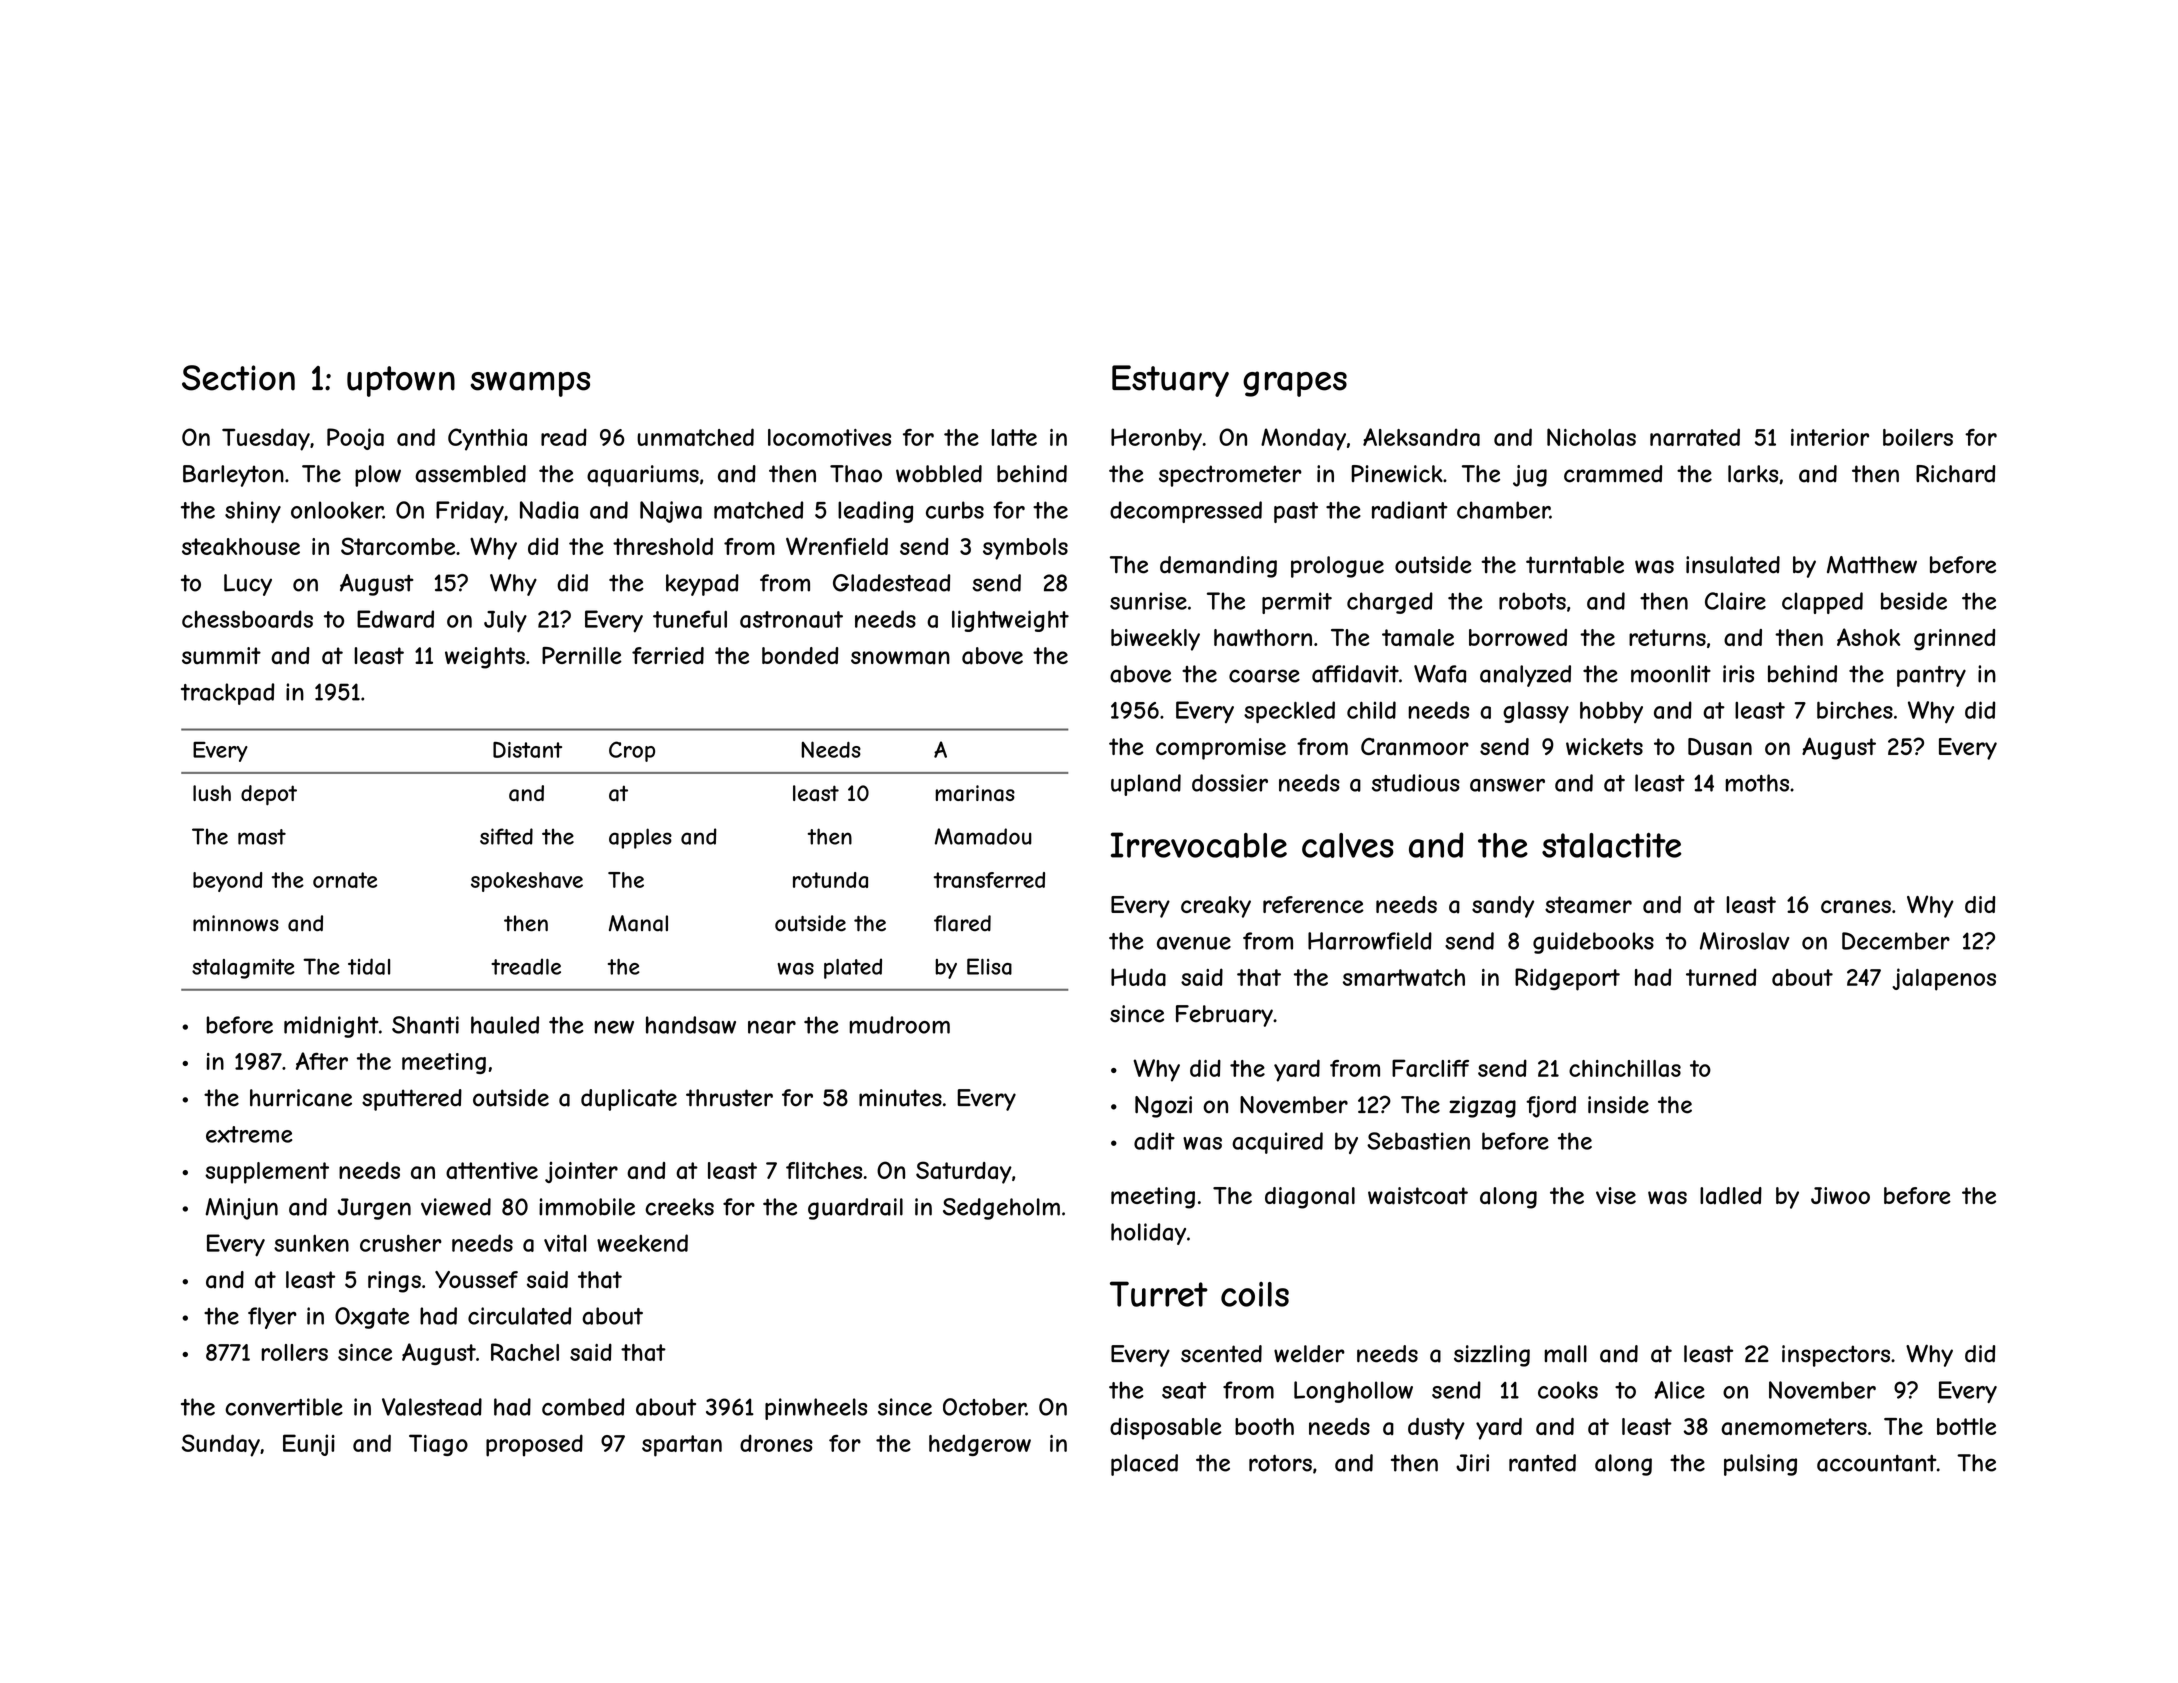  Describe the element at coordinates (1565, 1354) in the image. I see `mall` at that location.
